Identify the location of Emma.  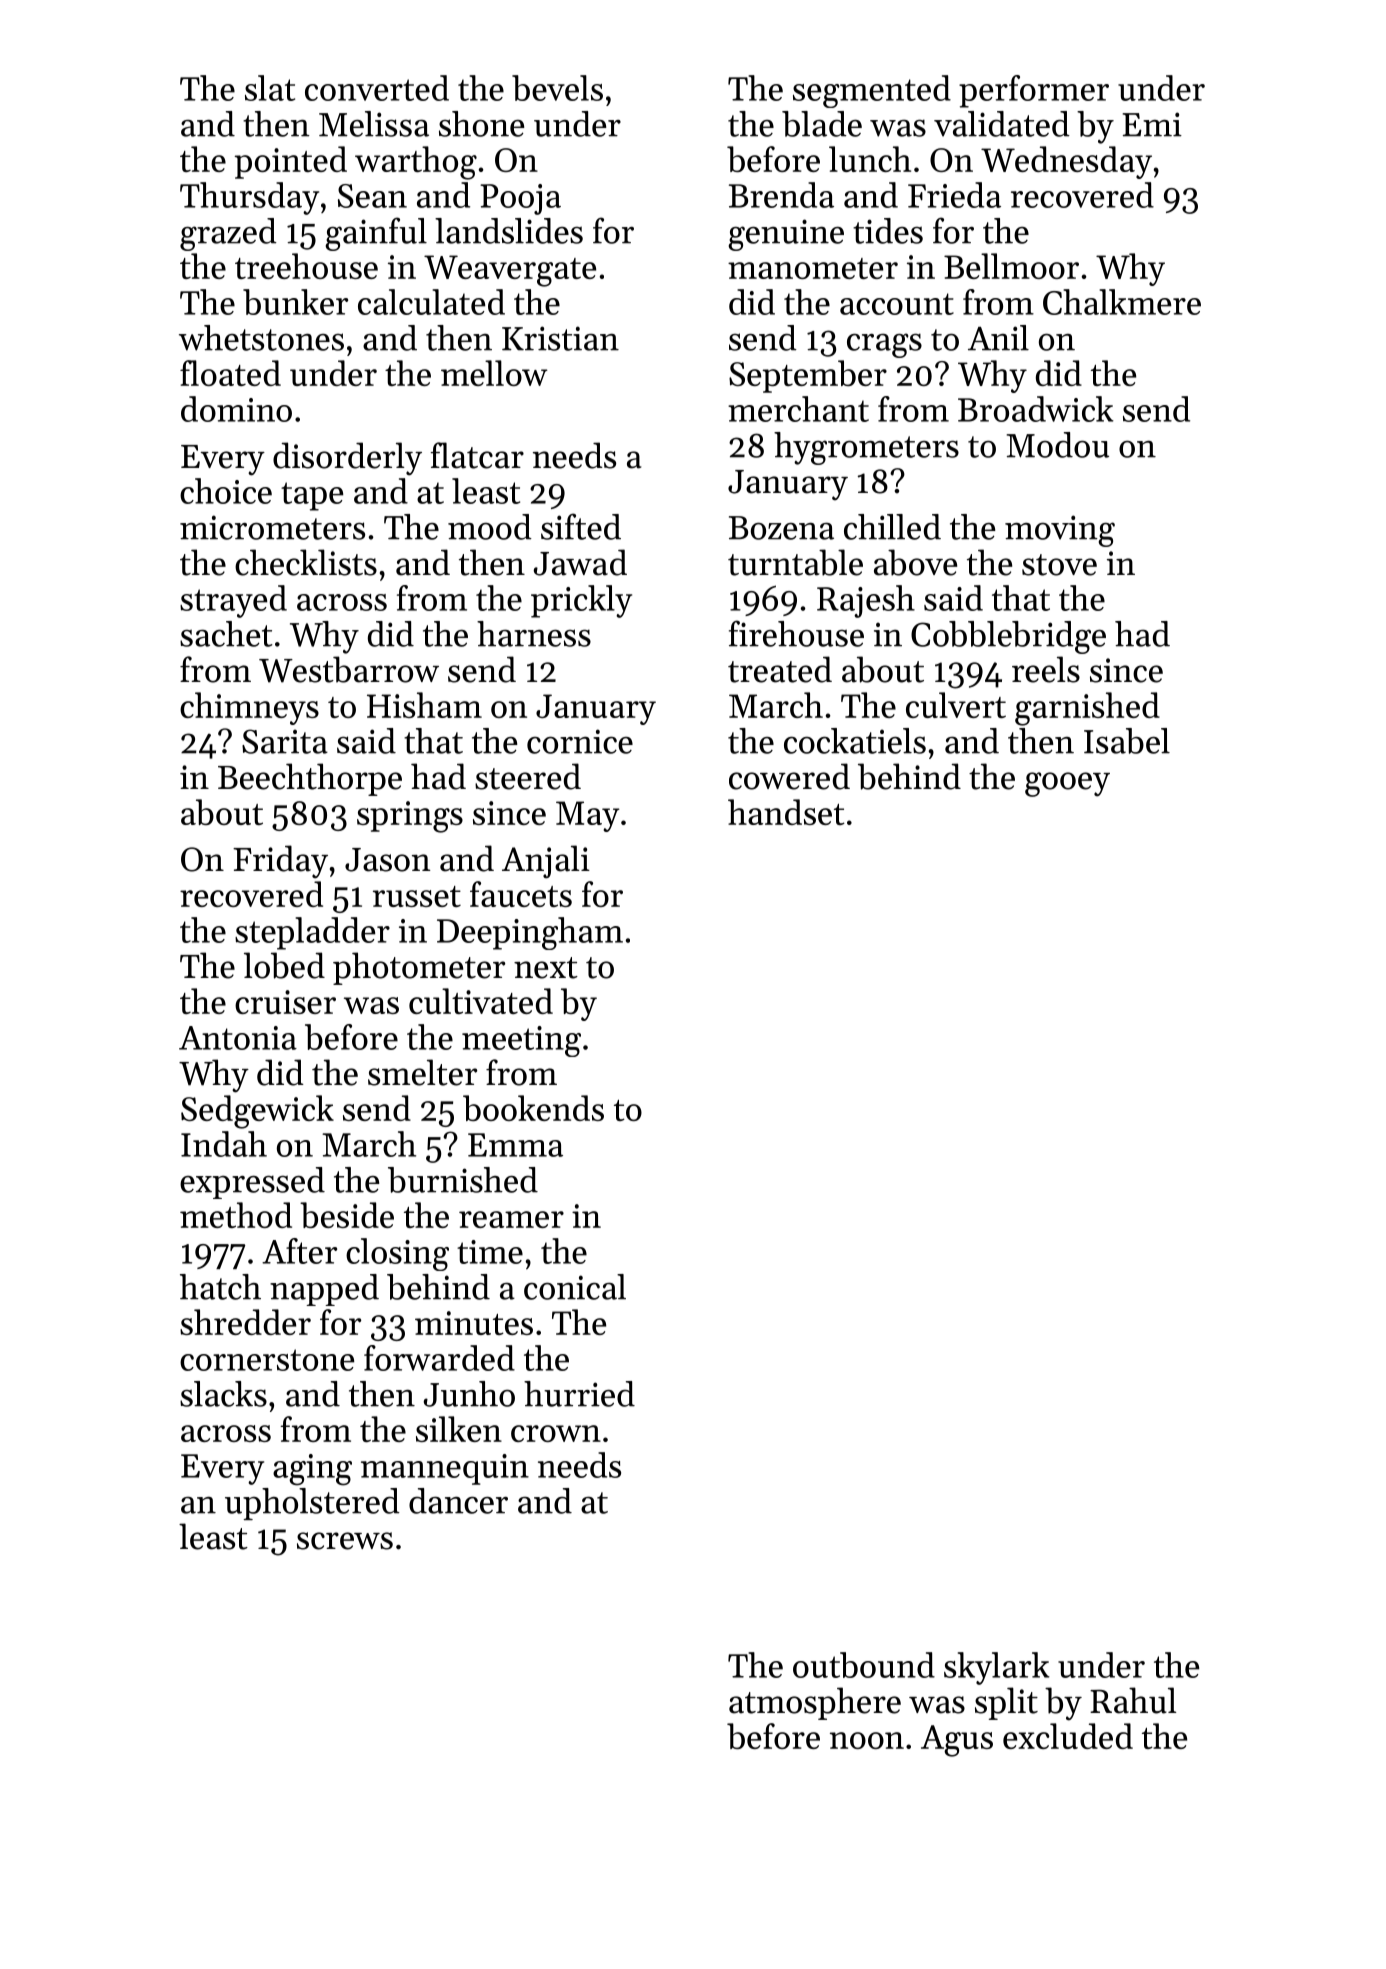
(515, 1145).
